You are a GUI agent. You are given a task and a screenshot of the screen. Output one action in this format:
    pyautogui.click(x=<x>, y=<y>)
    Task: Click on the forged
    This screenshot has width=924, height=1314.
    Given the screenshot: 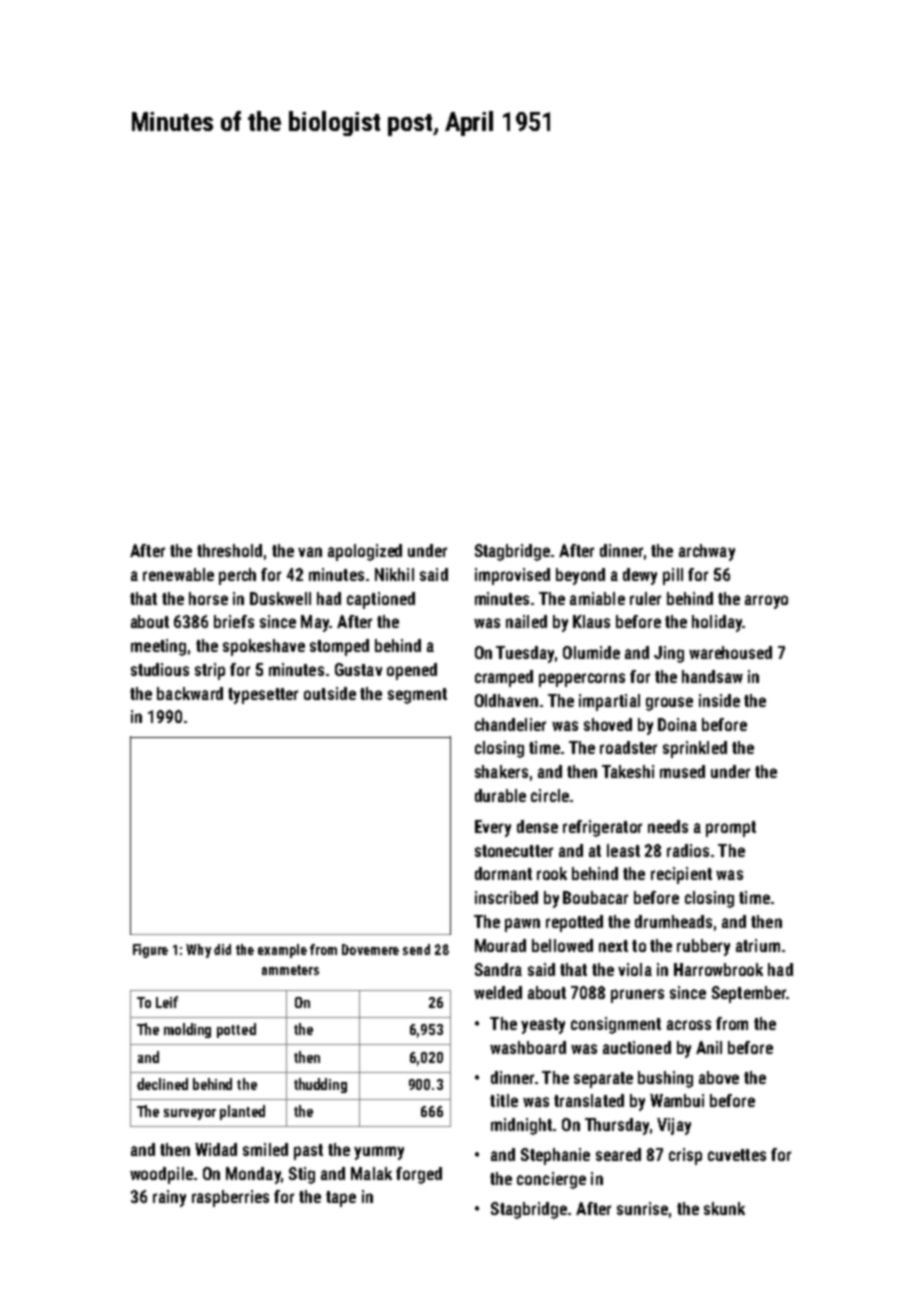 What is the action you would take?
    pyautogui.click(x=419, y=1175)
